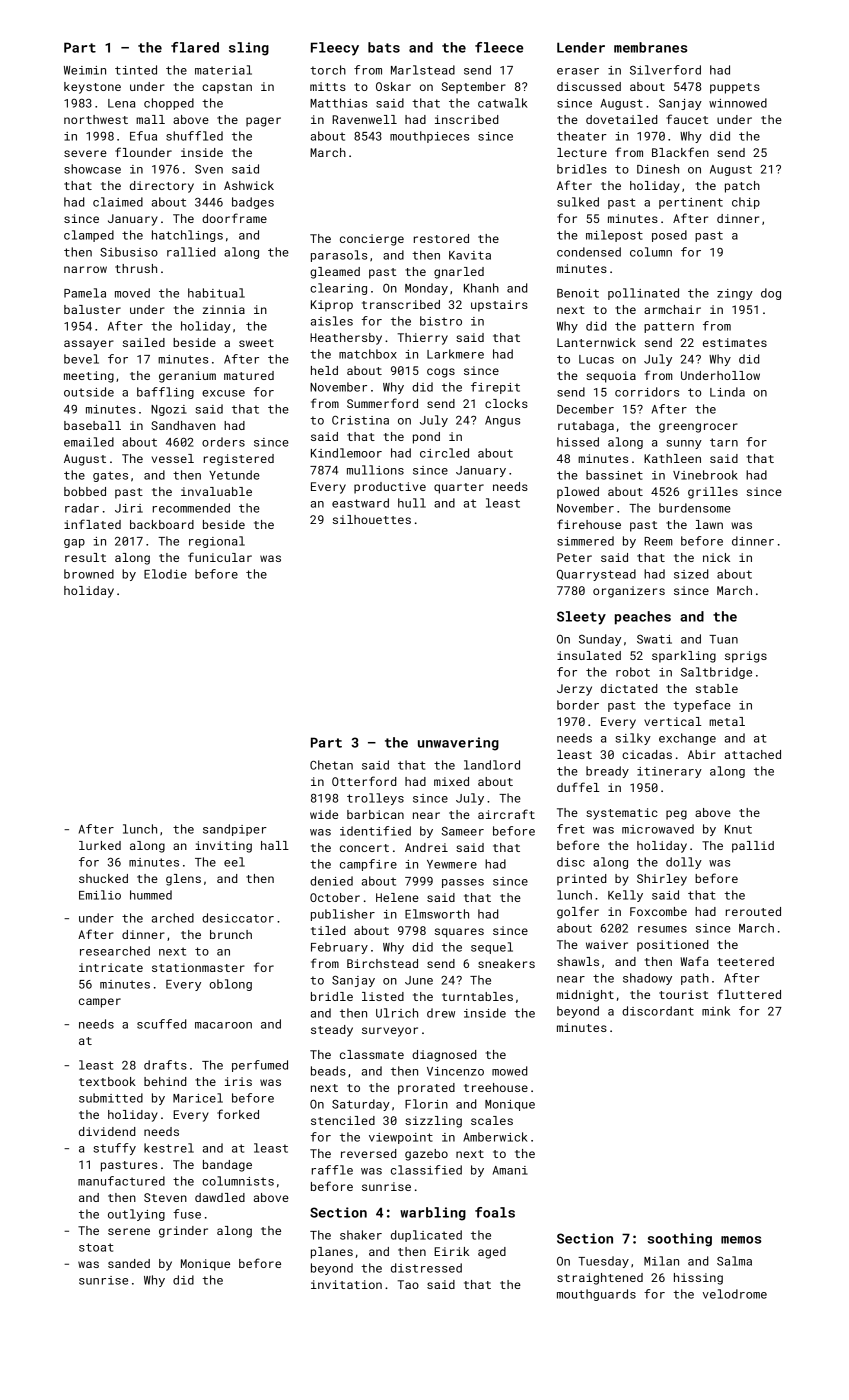 The height and width of the document is (1400, 849). What do you see at coordinates (335, 273) in the document?
I see `gleamed` at bounding box center [335, 273].
